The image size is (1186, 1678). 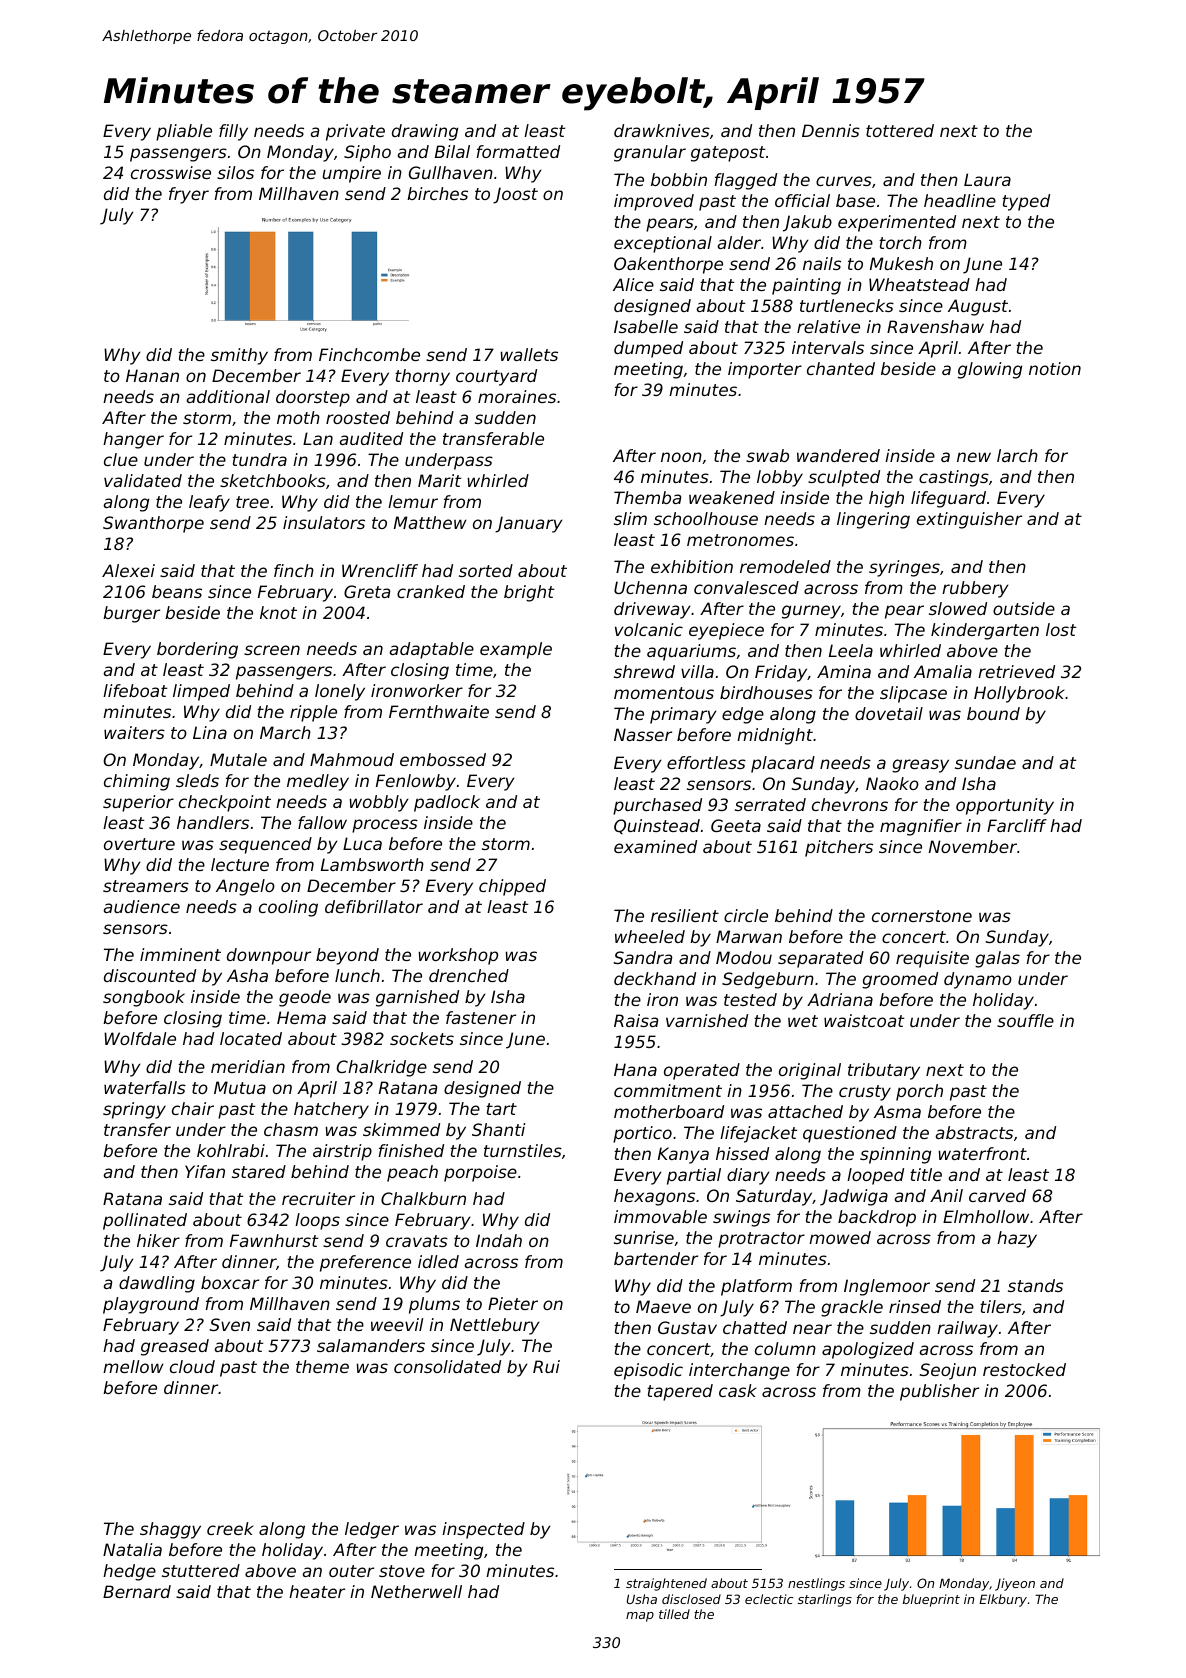 I want to click on resilient, so click(x=685, y=915).
